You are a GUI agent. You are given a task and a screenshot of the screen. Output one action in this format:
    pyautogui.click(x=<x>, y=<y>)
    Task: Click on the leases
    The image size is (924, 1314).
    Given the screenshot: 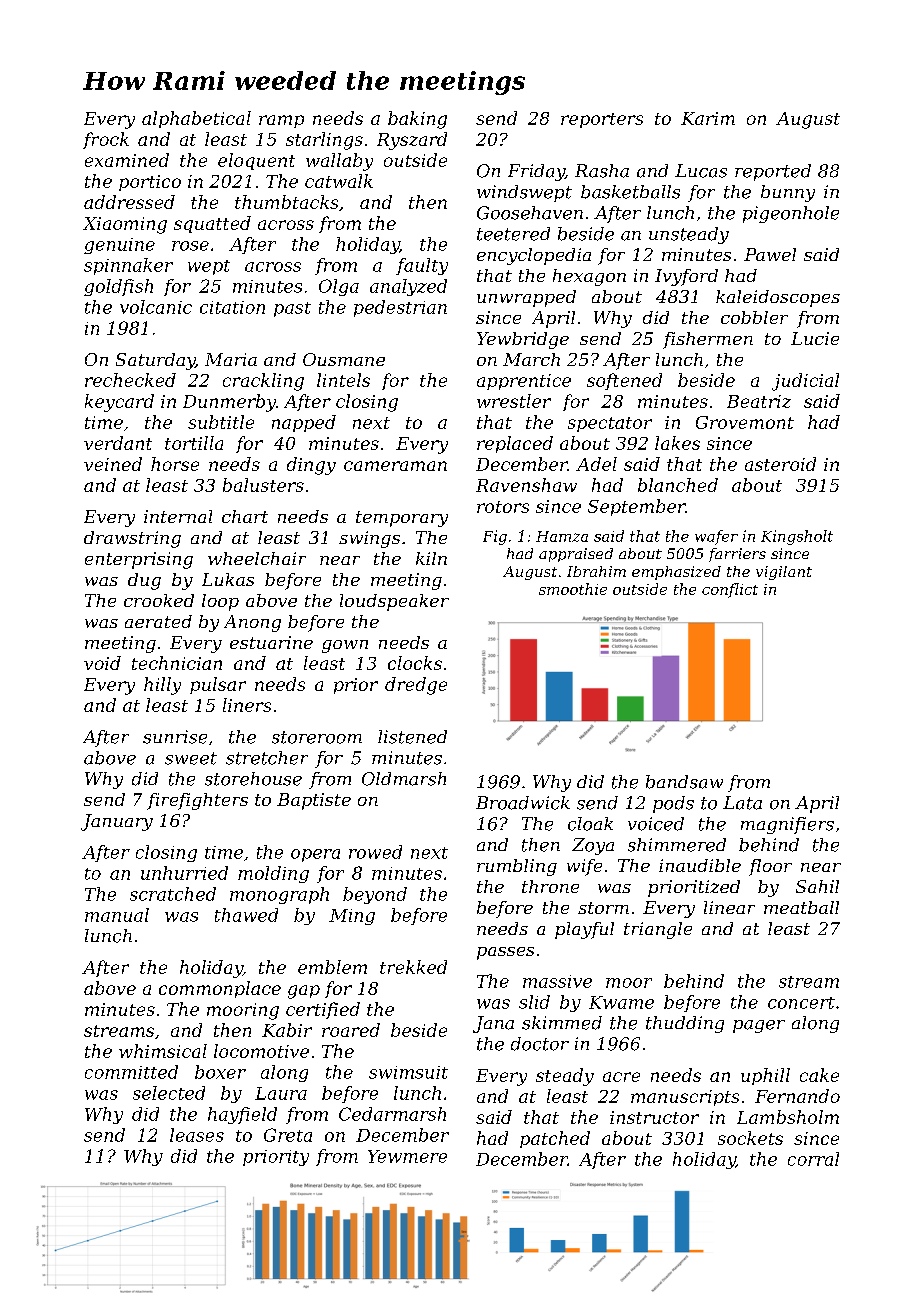 What is the action you would take?
    pyautogui.click(x=197, y=1135)
